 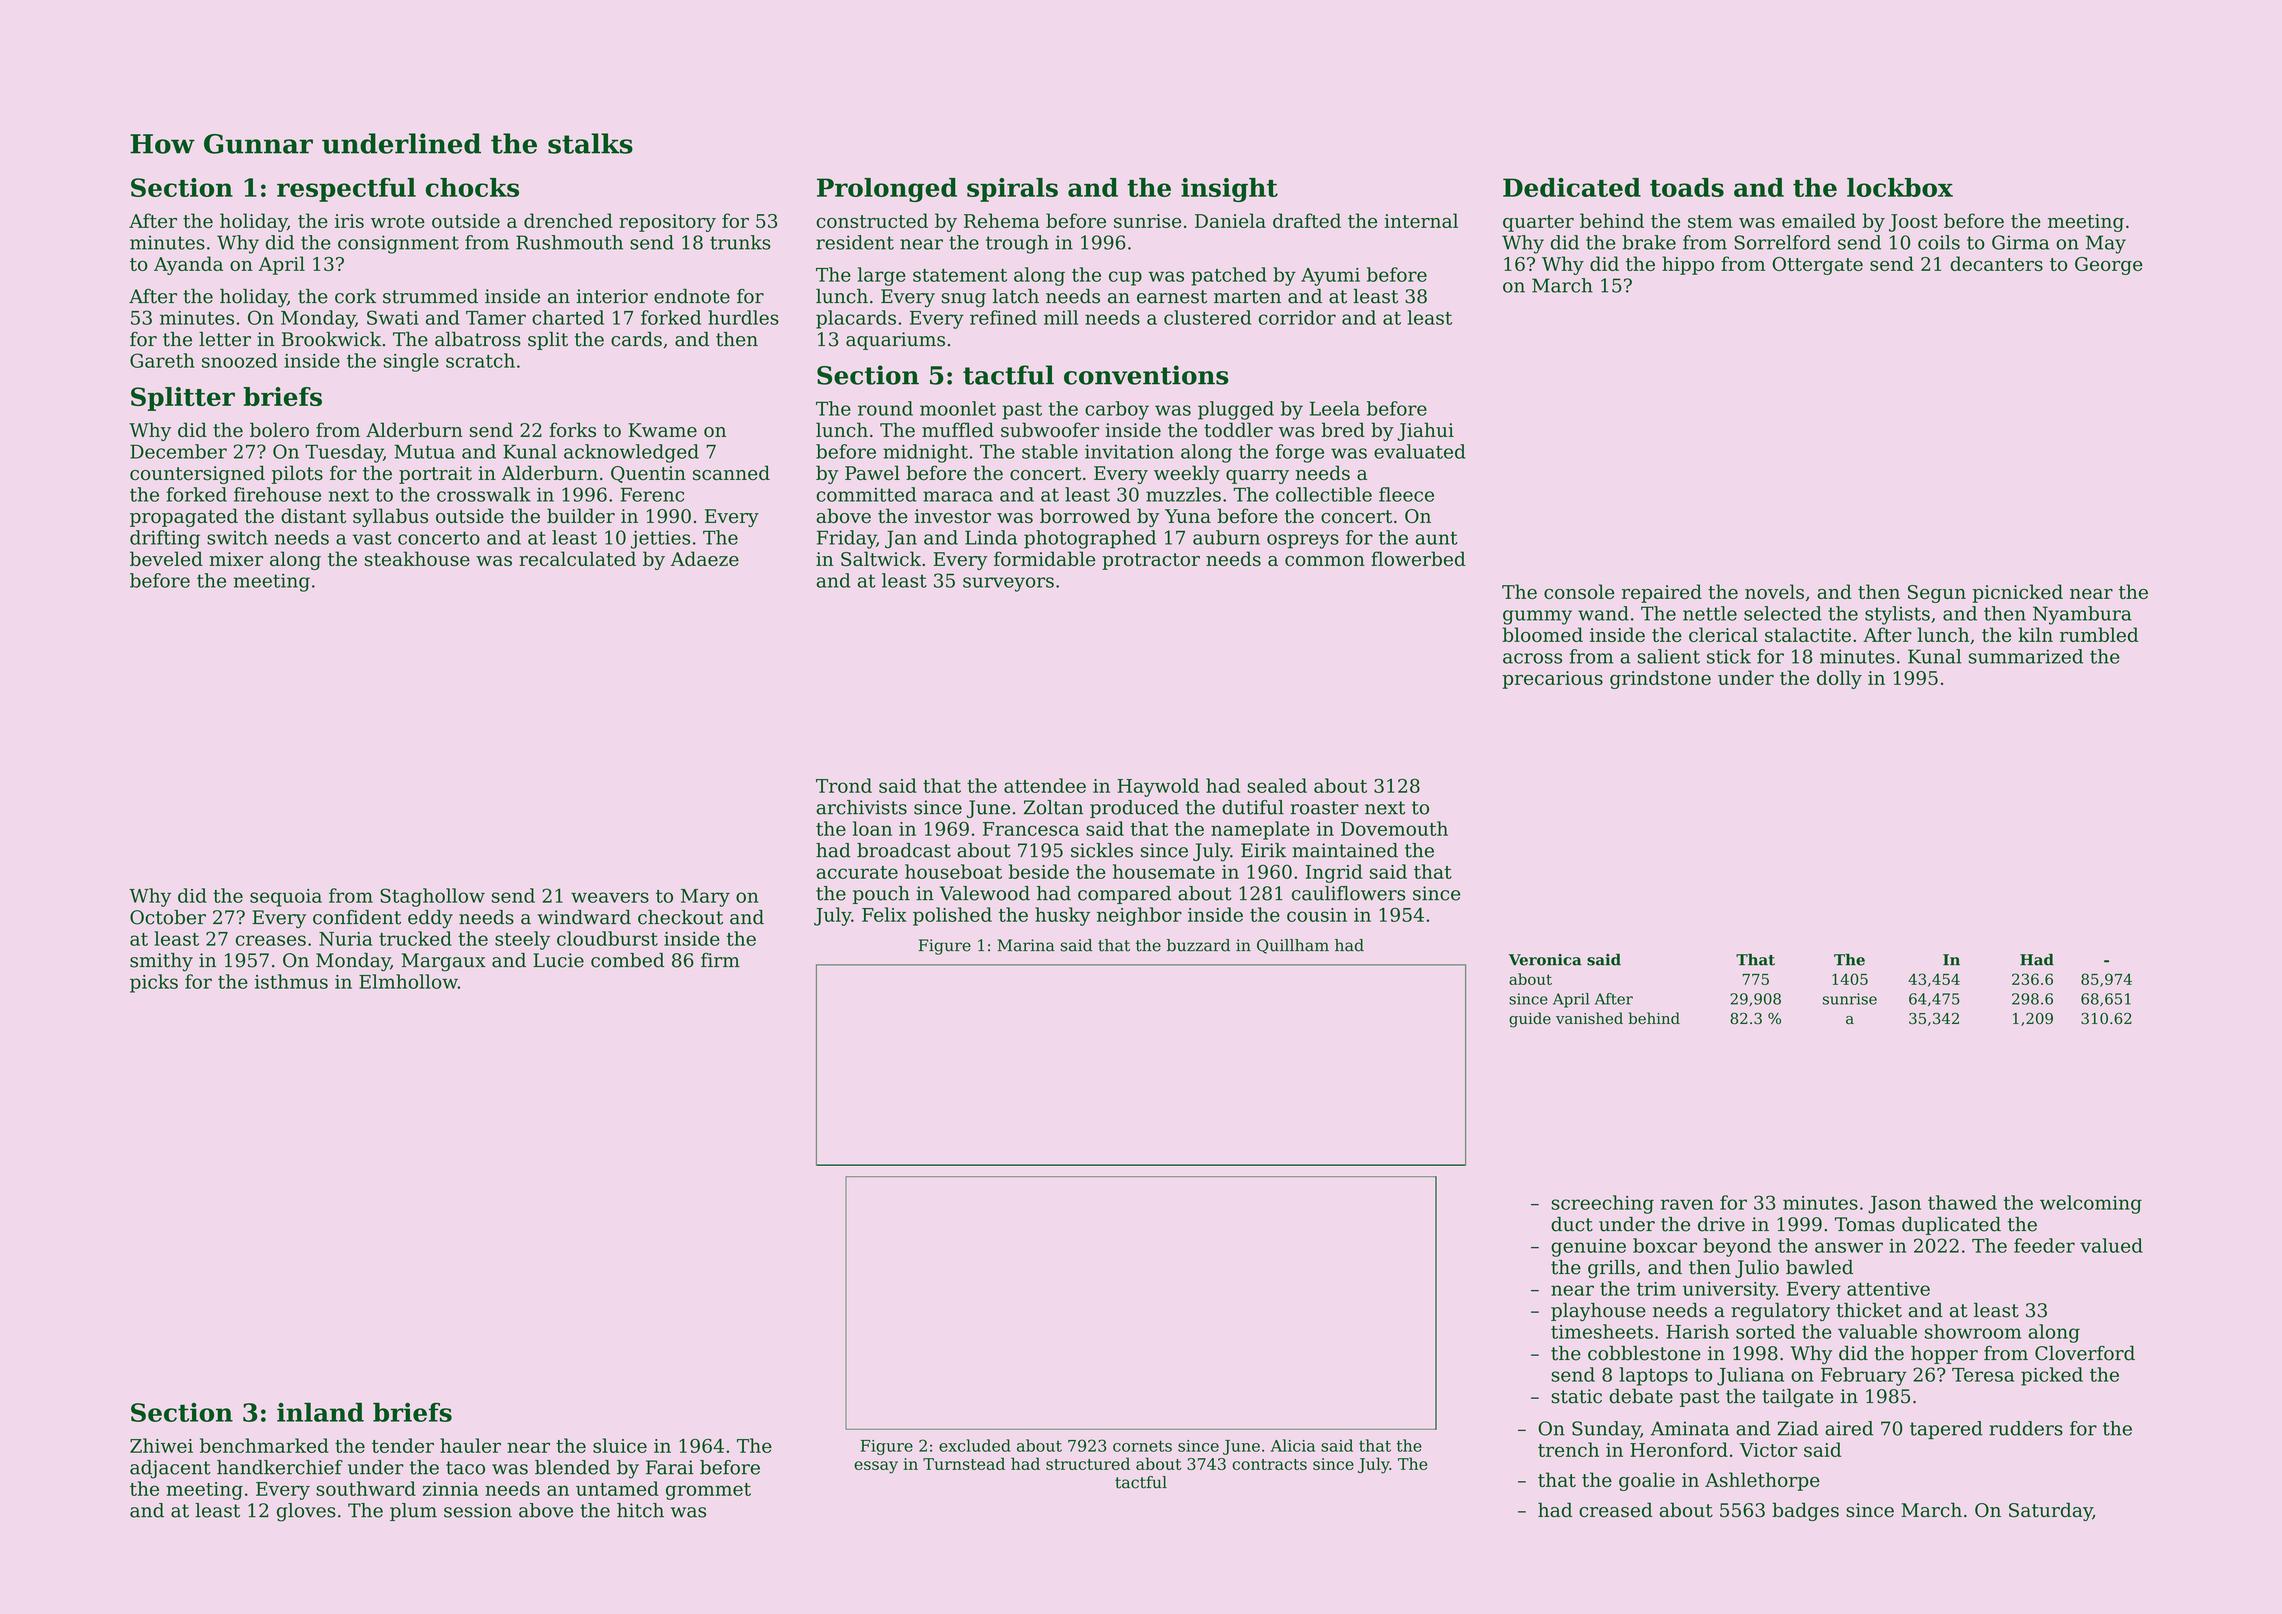 I want to click on welcoming, so click(x=2091, y=1204).
